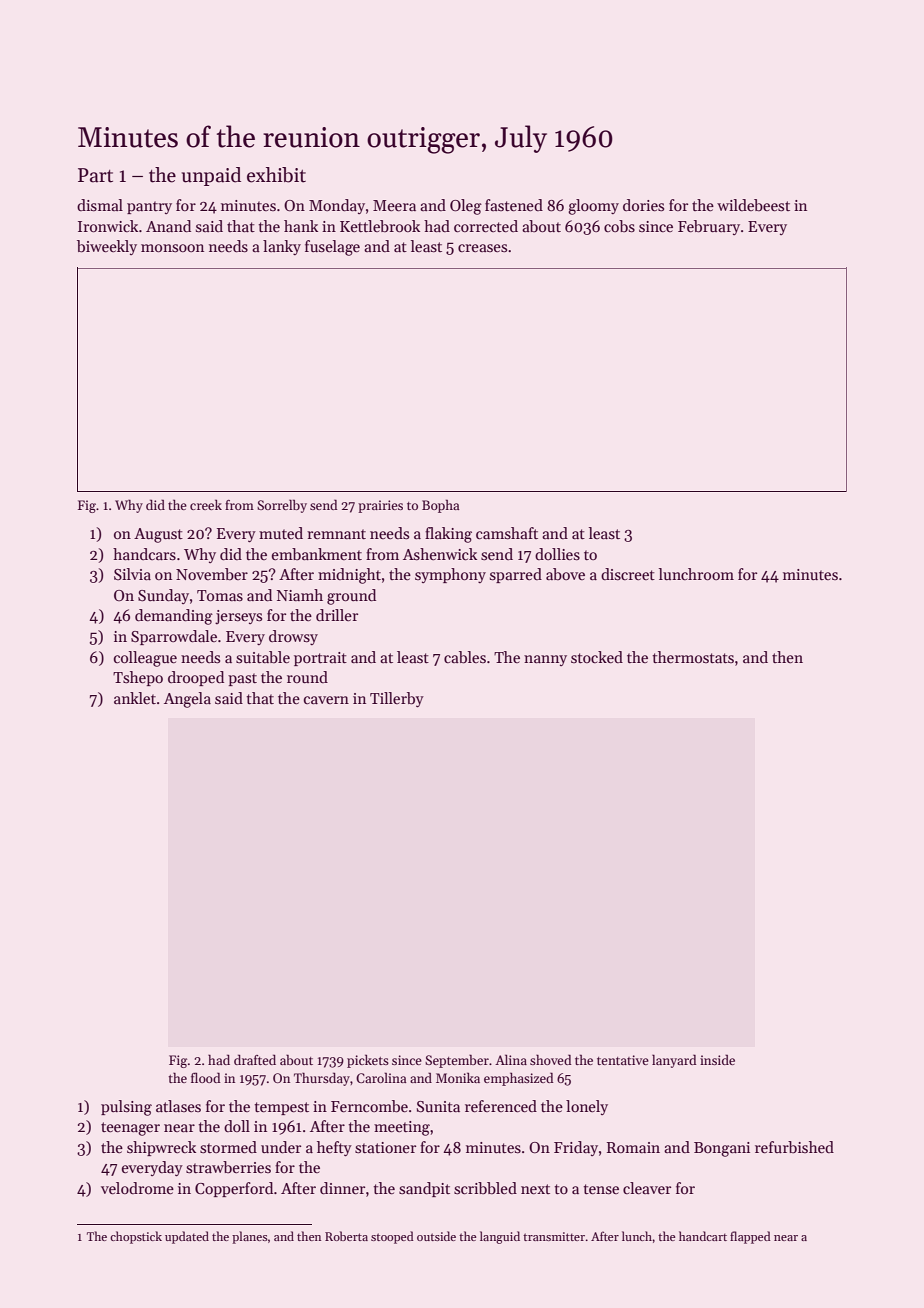 The width and height of the document is (924, 1308). What do you see at coordinates (628, 574) in the document?
I see `discreet` at bounding box center [628, 574].
